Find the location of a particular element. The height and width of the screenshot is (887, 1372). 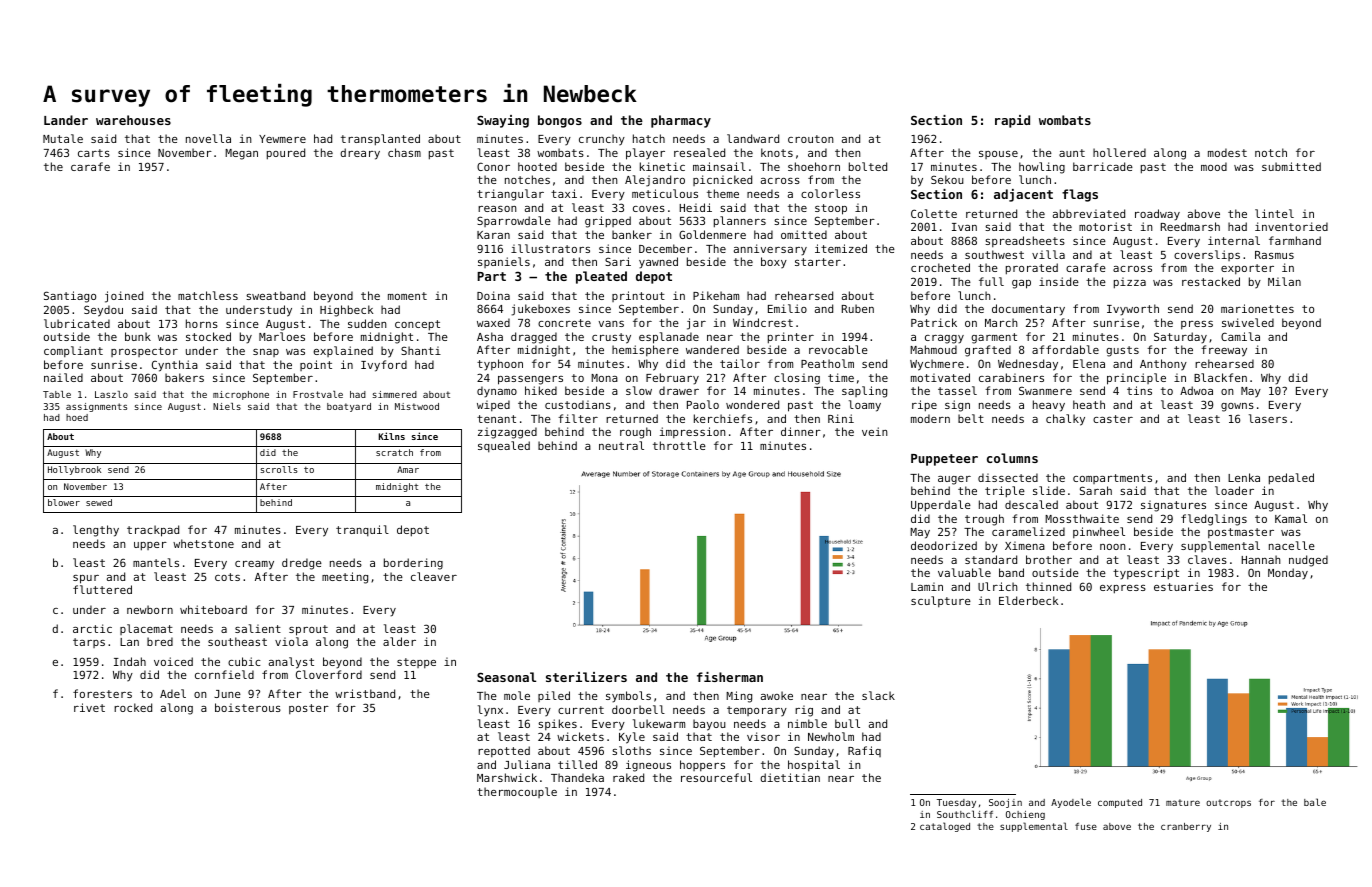

Emilio is located at coordinates (787, 308).
